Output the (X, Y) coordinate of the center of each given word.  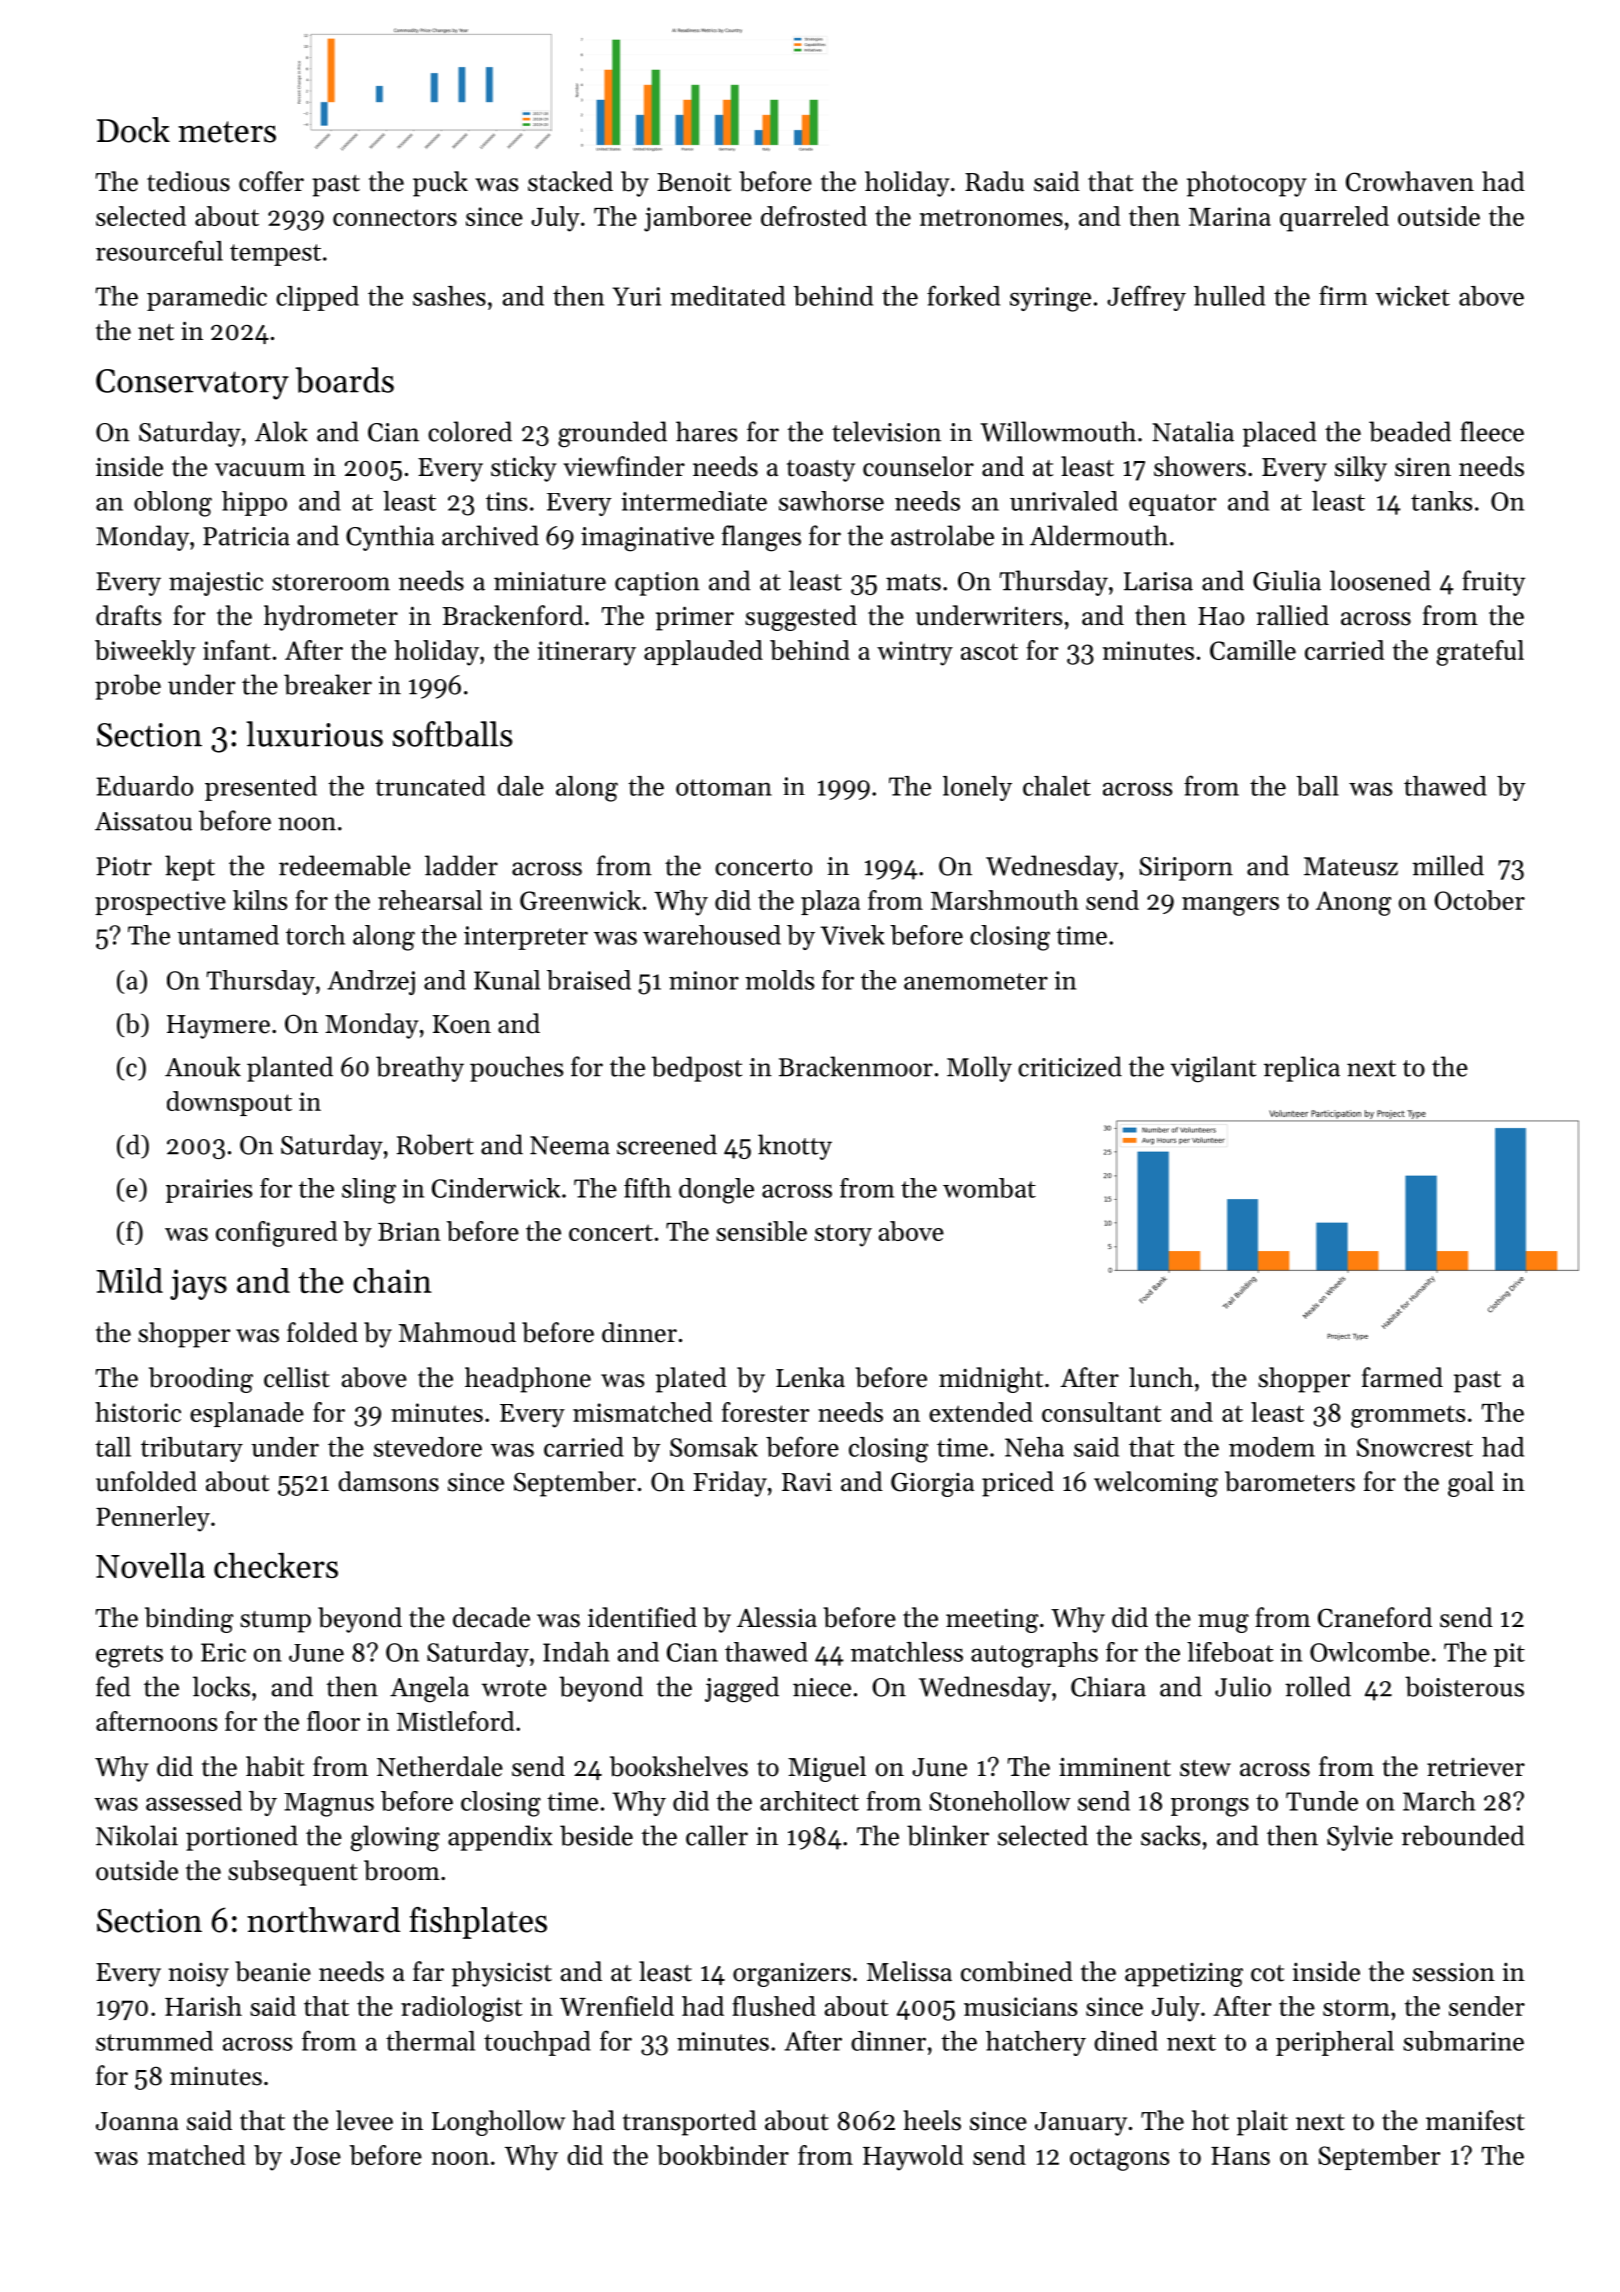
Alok (281, 431)
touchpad (537, 2043)
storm (1356, 2007)
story (843, 1235)
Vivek (852, 935)
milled (1448, 865)
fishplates (478, 1923)
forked (963, 295)
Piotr (124, 866)
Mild (129, 1280)
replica (1302, 1069)
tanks (1441, 501)
